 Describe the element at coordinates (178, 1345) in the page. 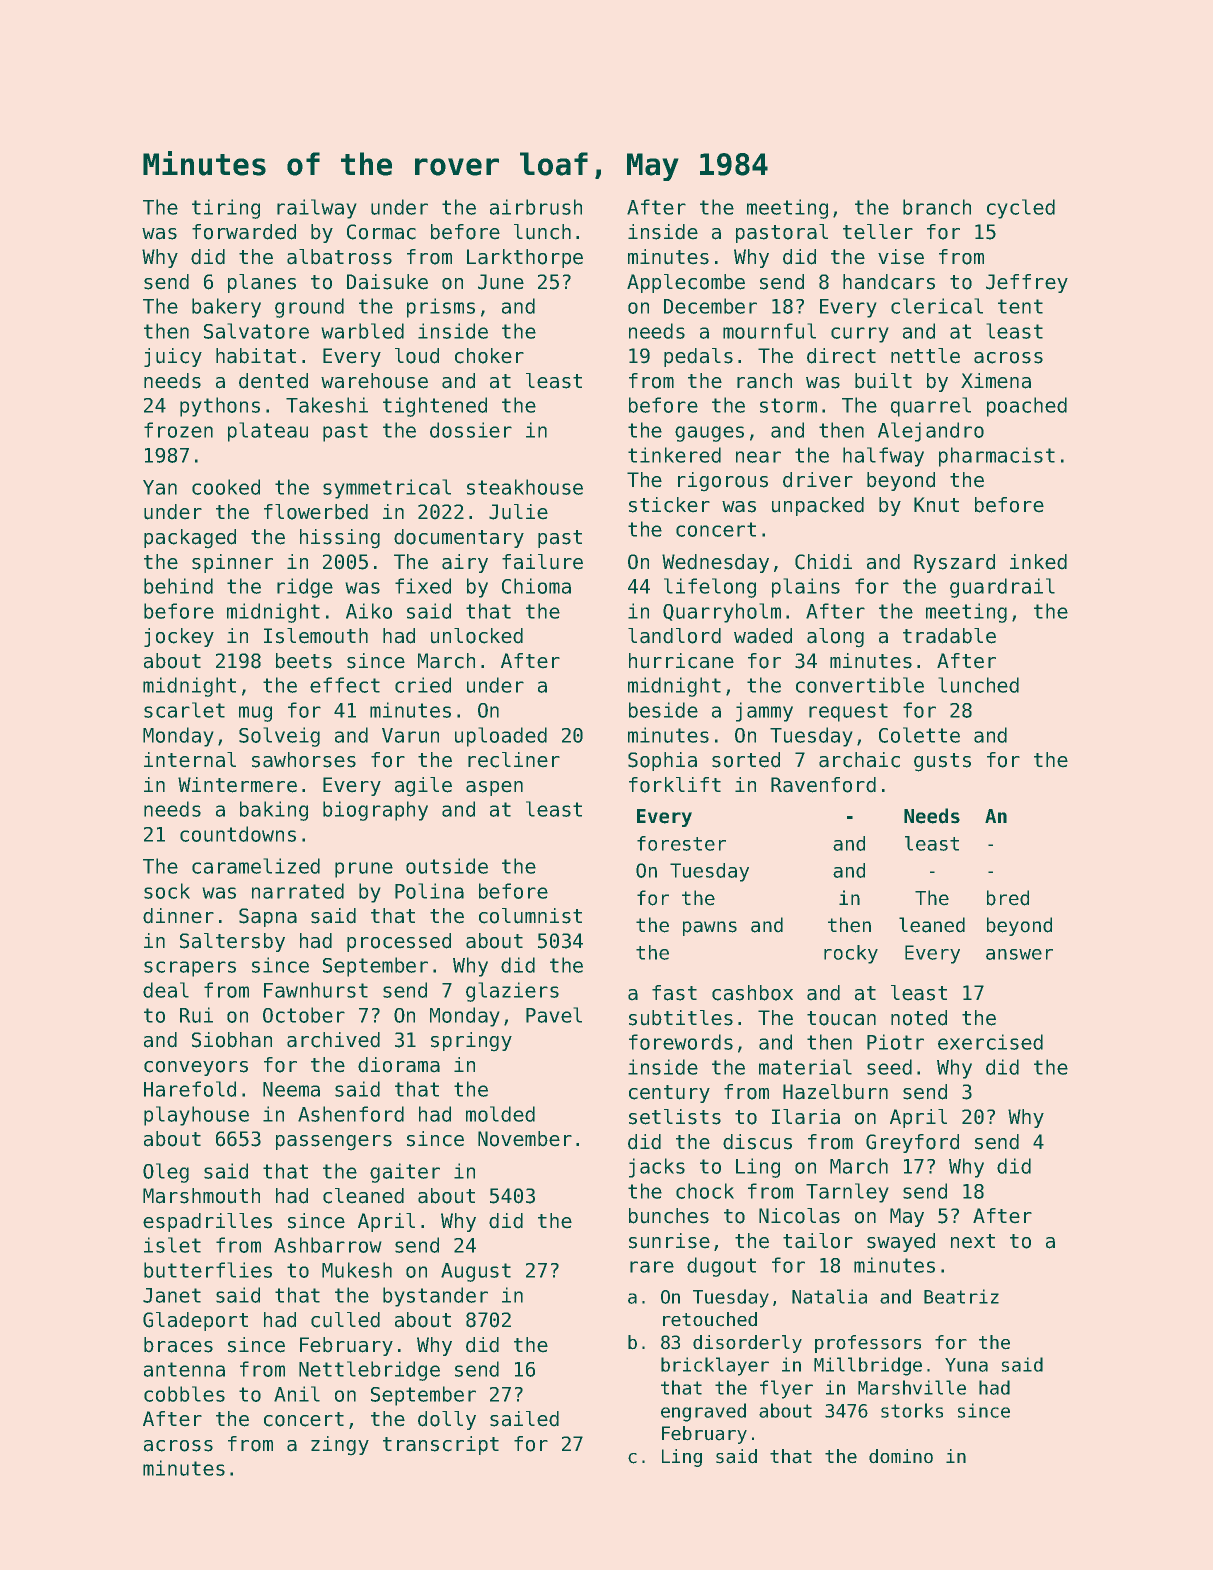

I see `braces` at that location.
